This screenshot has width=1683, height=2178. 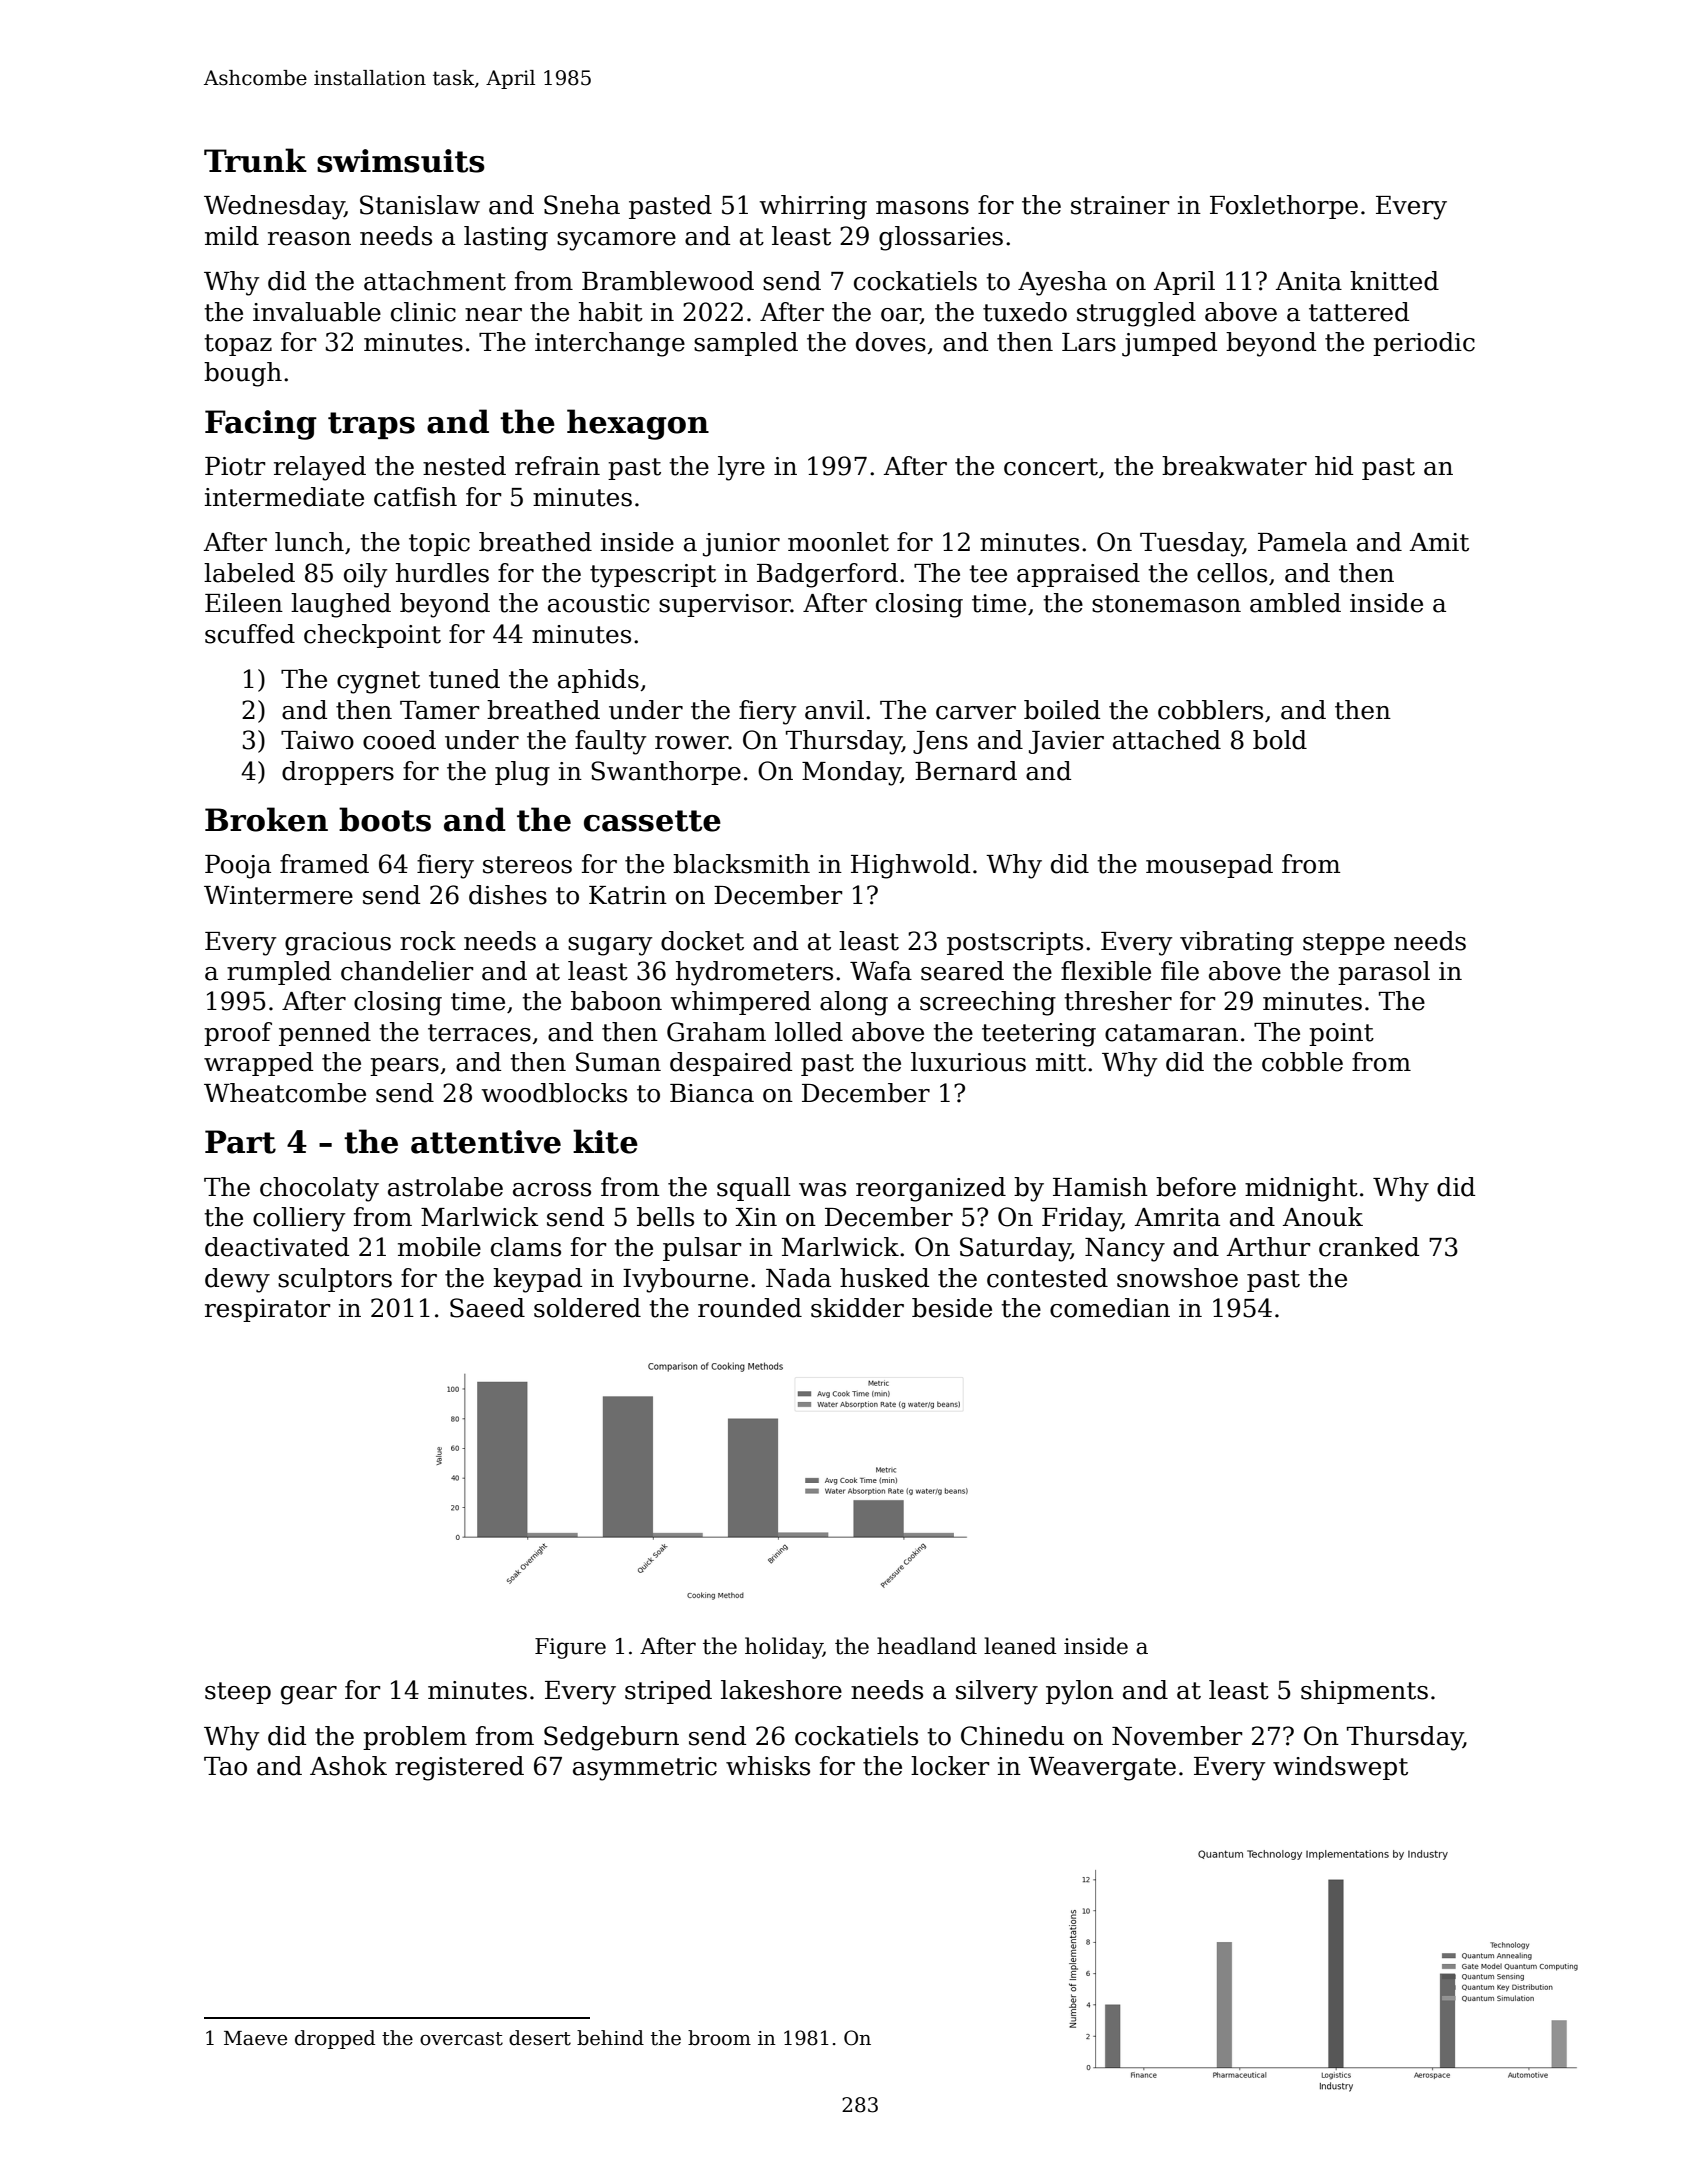 What do you see at coordinates (827, 575) in the screenshot?
I see `Badgerford` at bounding box center [827, 575].
